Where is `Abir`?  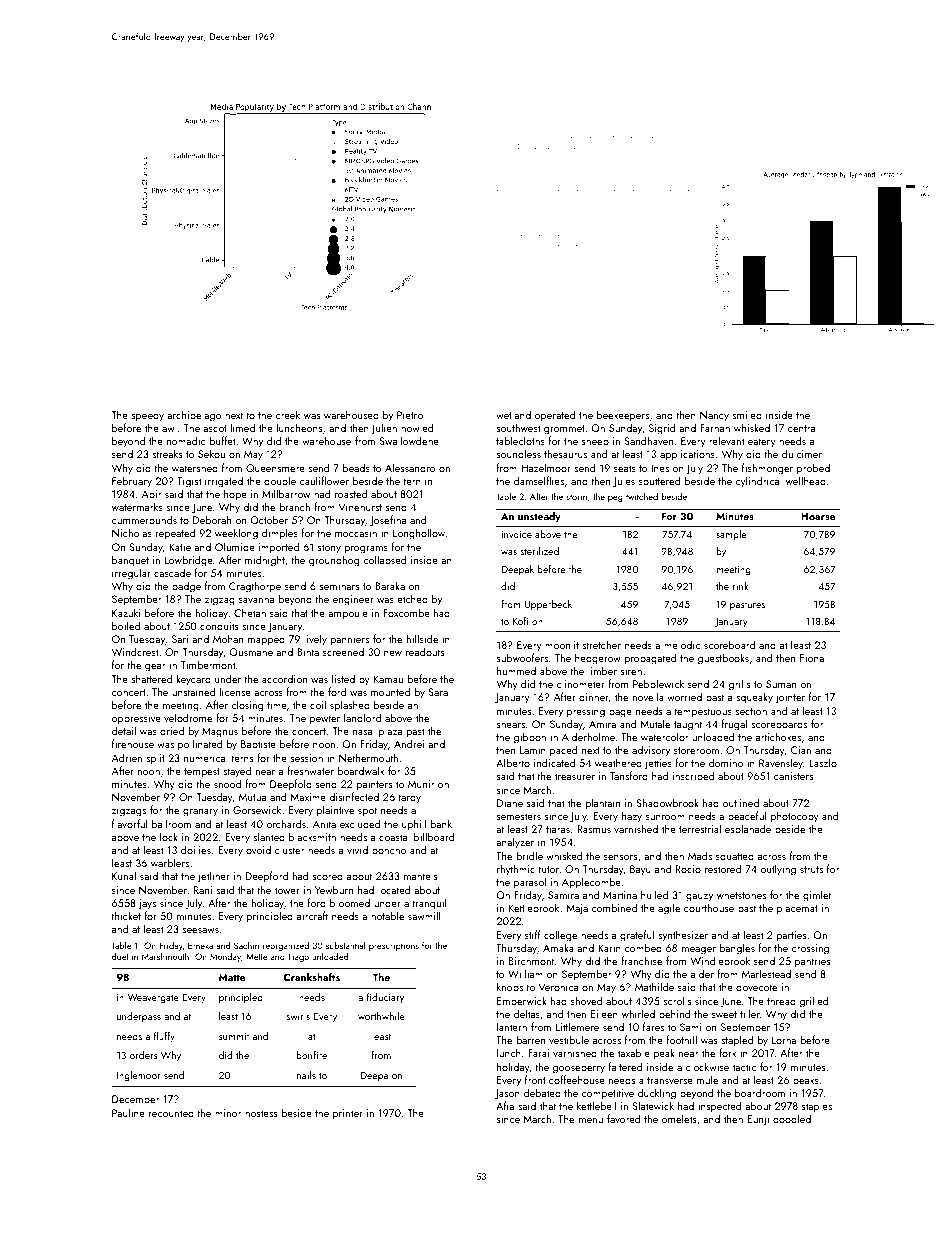 Abir is located at coordinates (151, 494).
